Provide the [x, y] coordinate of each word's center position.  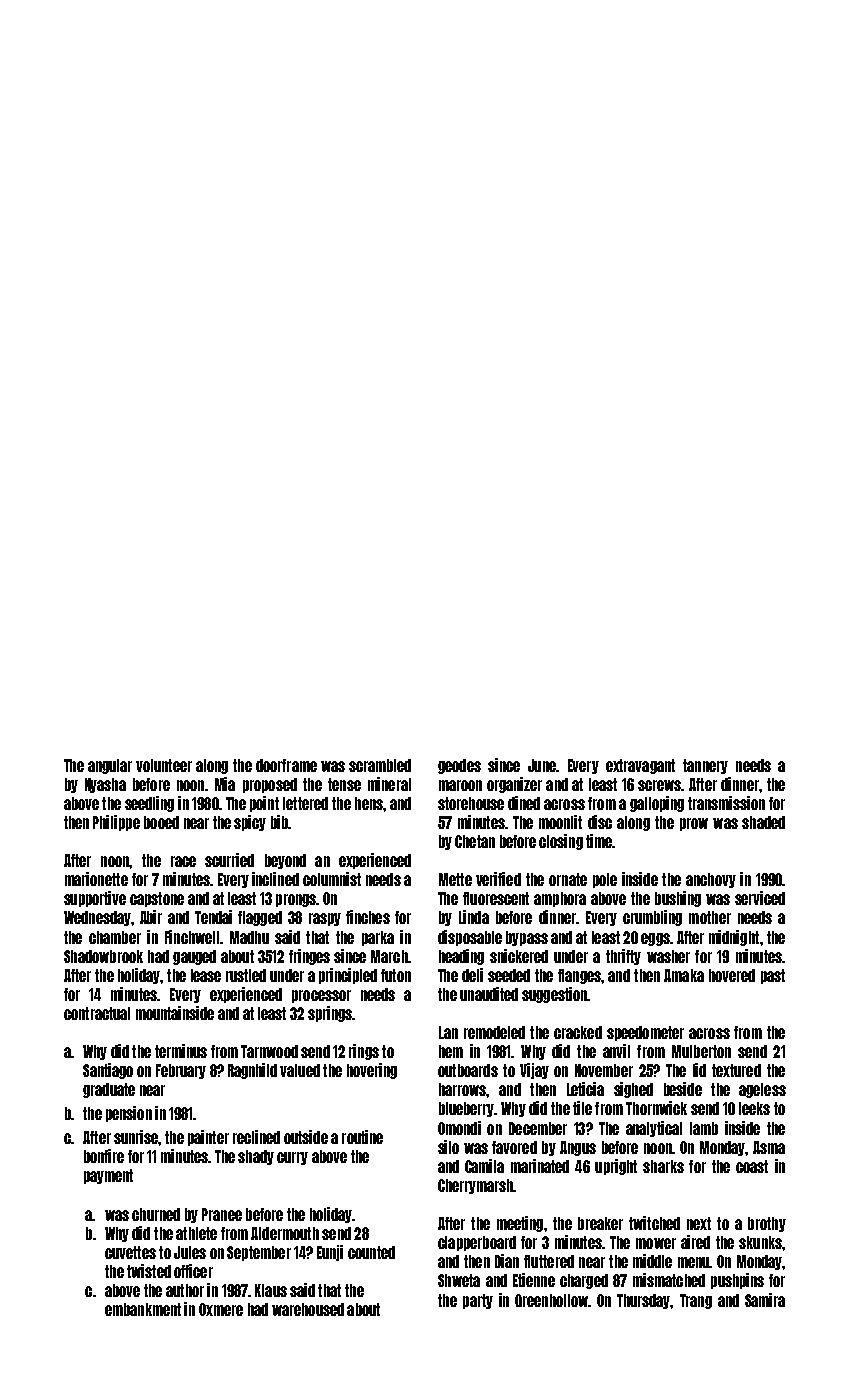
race [183, 861]
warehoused [308, 1309]
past [773, 976]
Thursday [643, 1301]
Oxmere [221, 1309]
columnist [332, 879]
